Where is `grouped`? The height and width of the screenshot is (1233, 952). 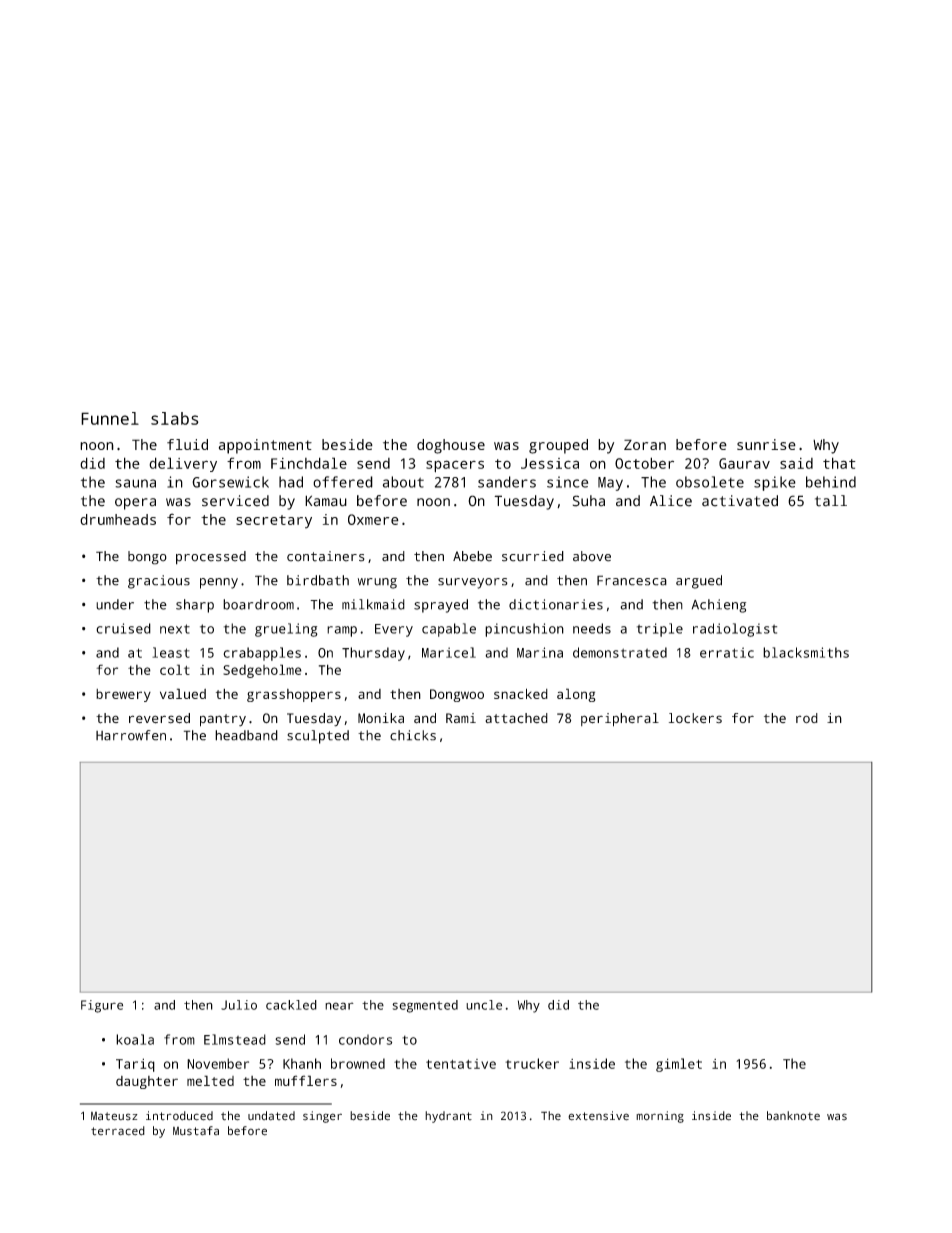
grouped is located at coordinates (558, 446).
